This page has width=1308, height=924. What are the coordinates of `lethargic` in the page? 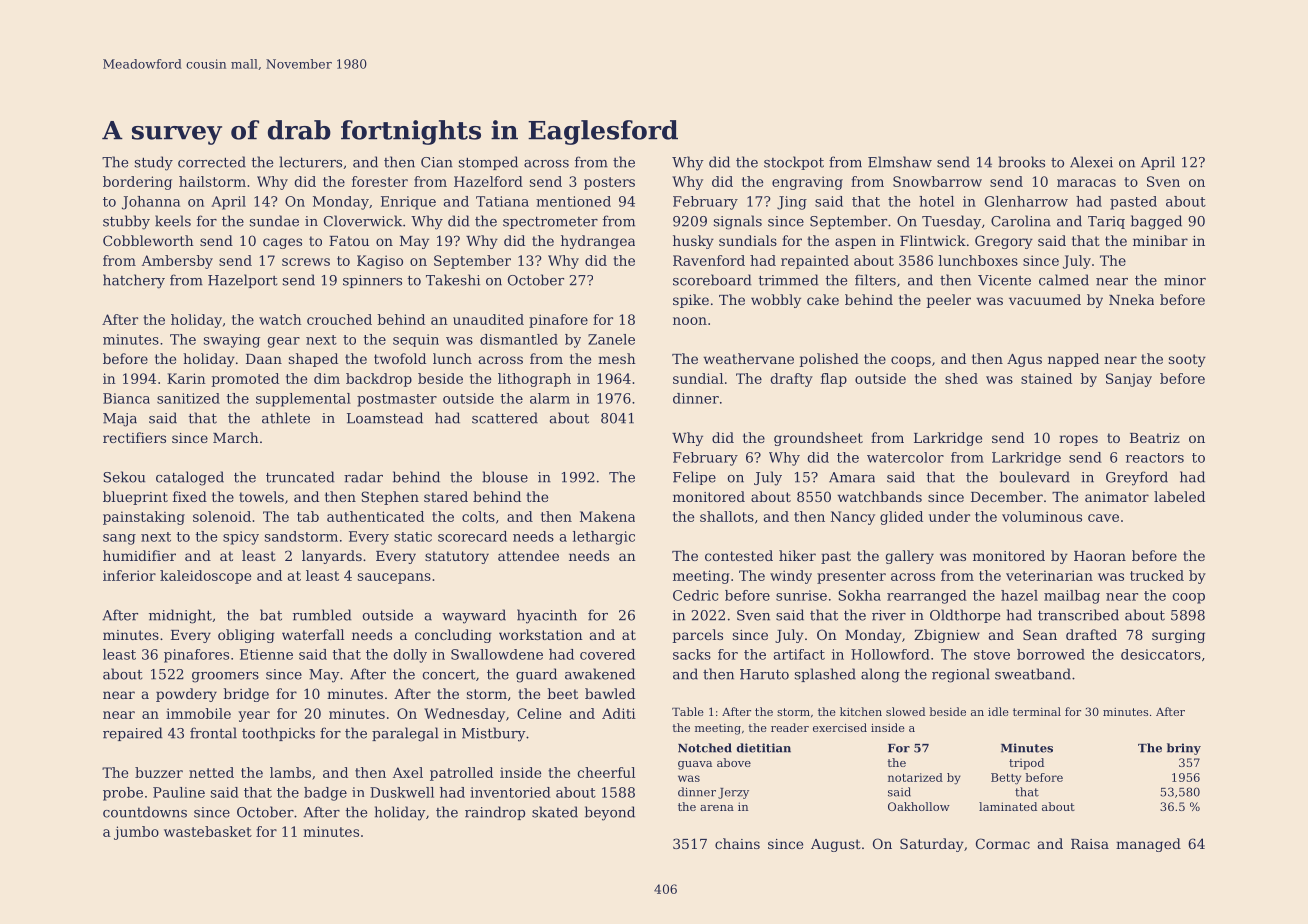 It's located at (604, 538).
